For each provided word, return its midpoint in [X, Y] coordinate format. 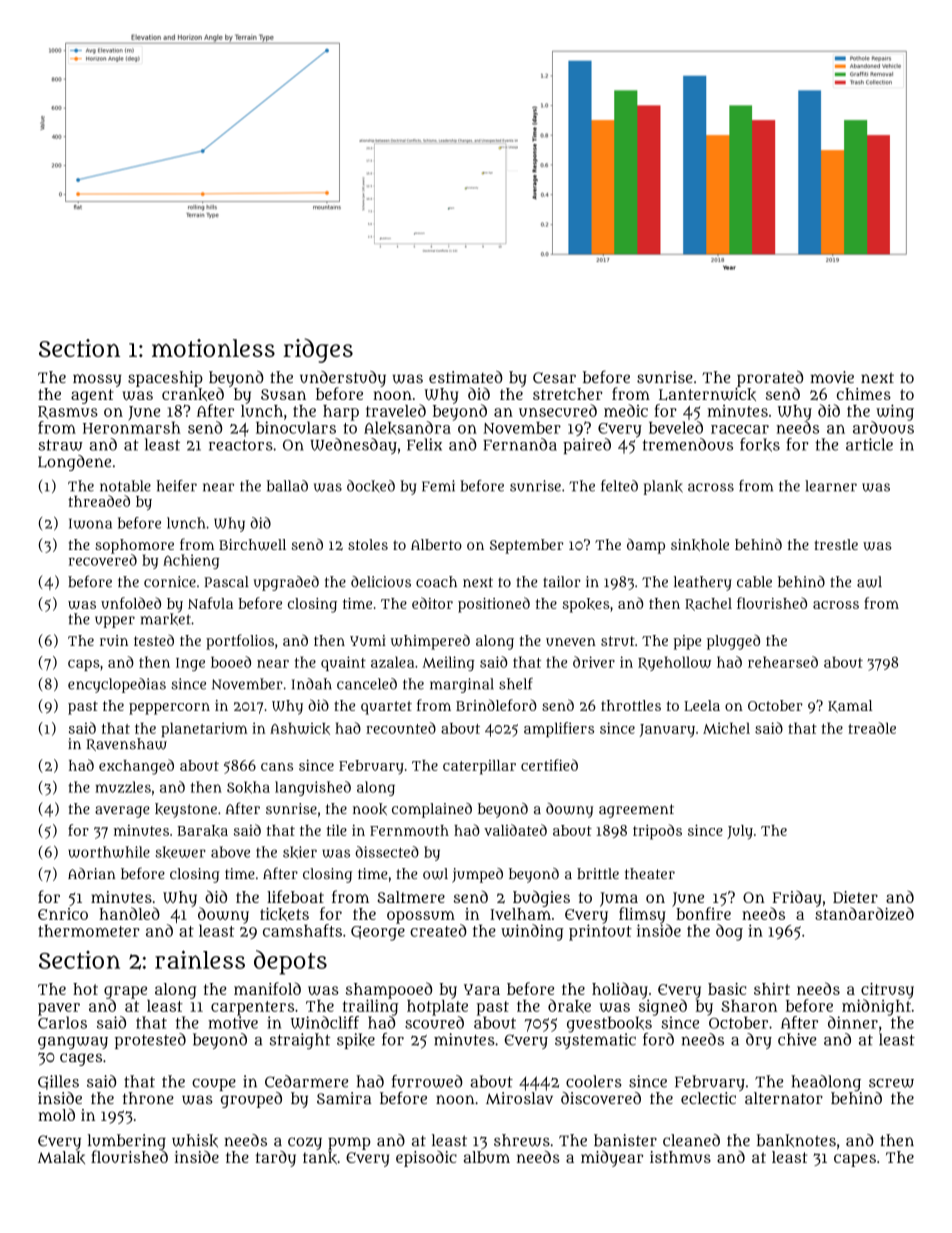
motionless [213, 348]
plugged [733, 642]
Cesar [554, 377]
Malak [61, 1157]
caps [84, 665]
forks [760, 445]
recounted [401, 728]
